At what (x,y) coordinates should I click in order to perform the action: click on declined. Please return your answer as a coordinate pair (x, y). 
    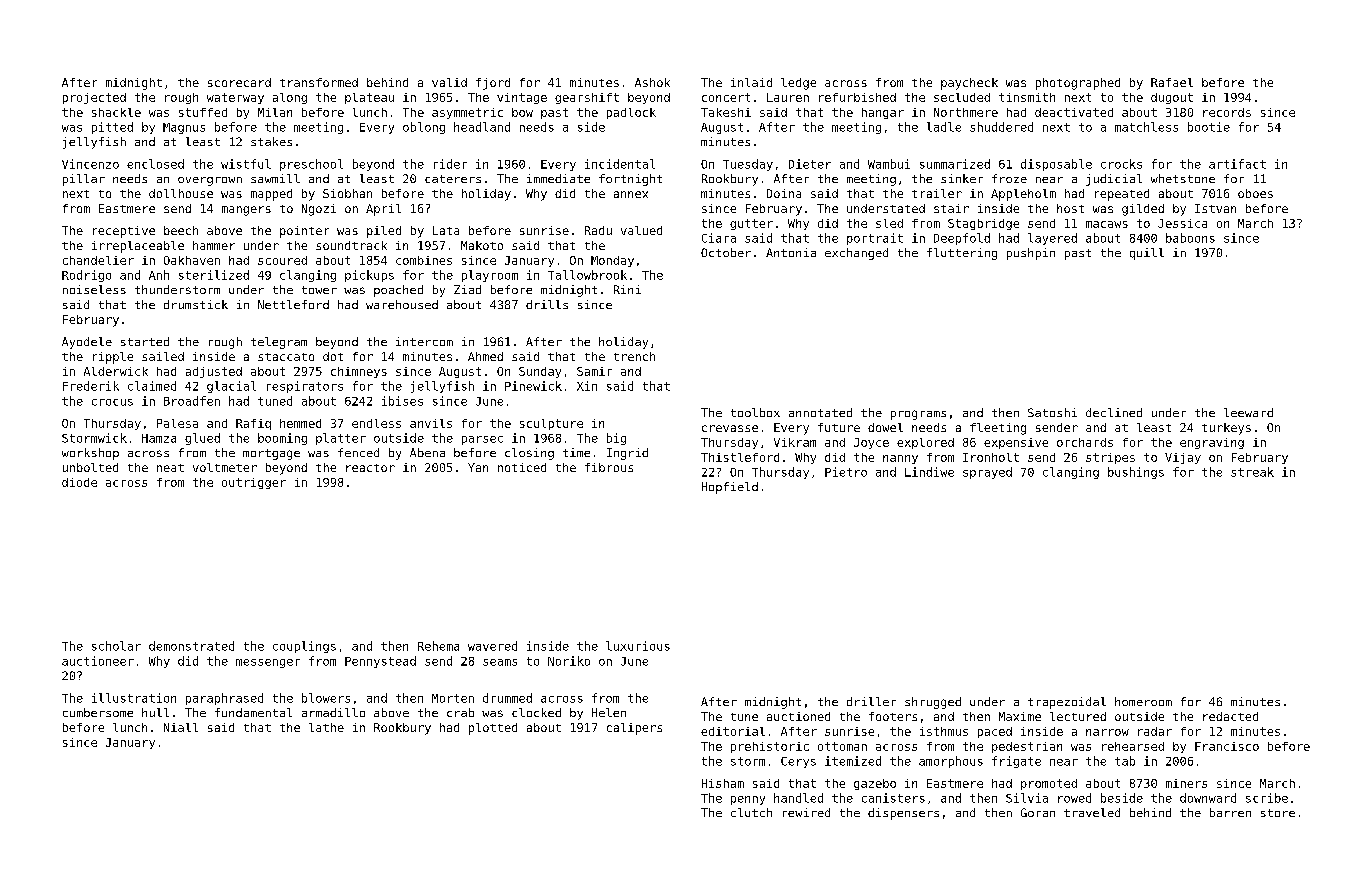
    Looking at the image, I should click on (1114, 412).
